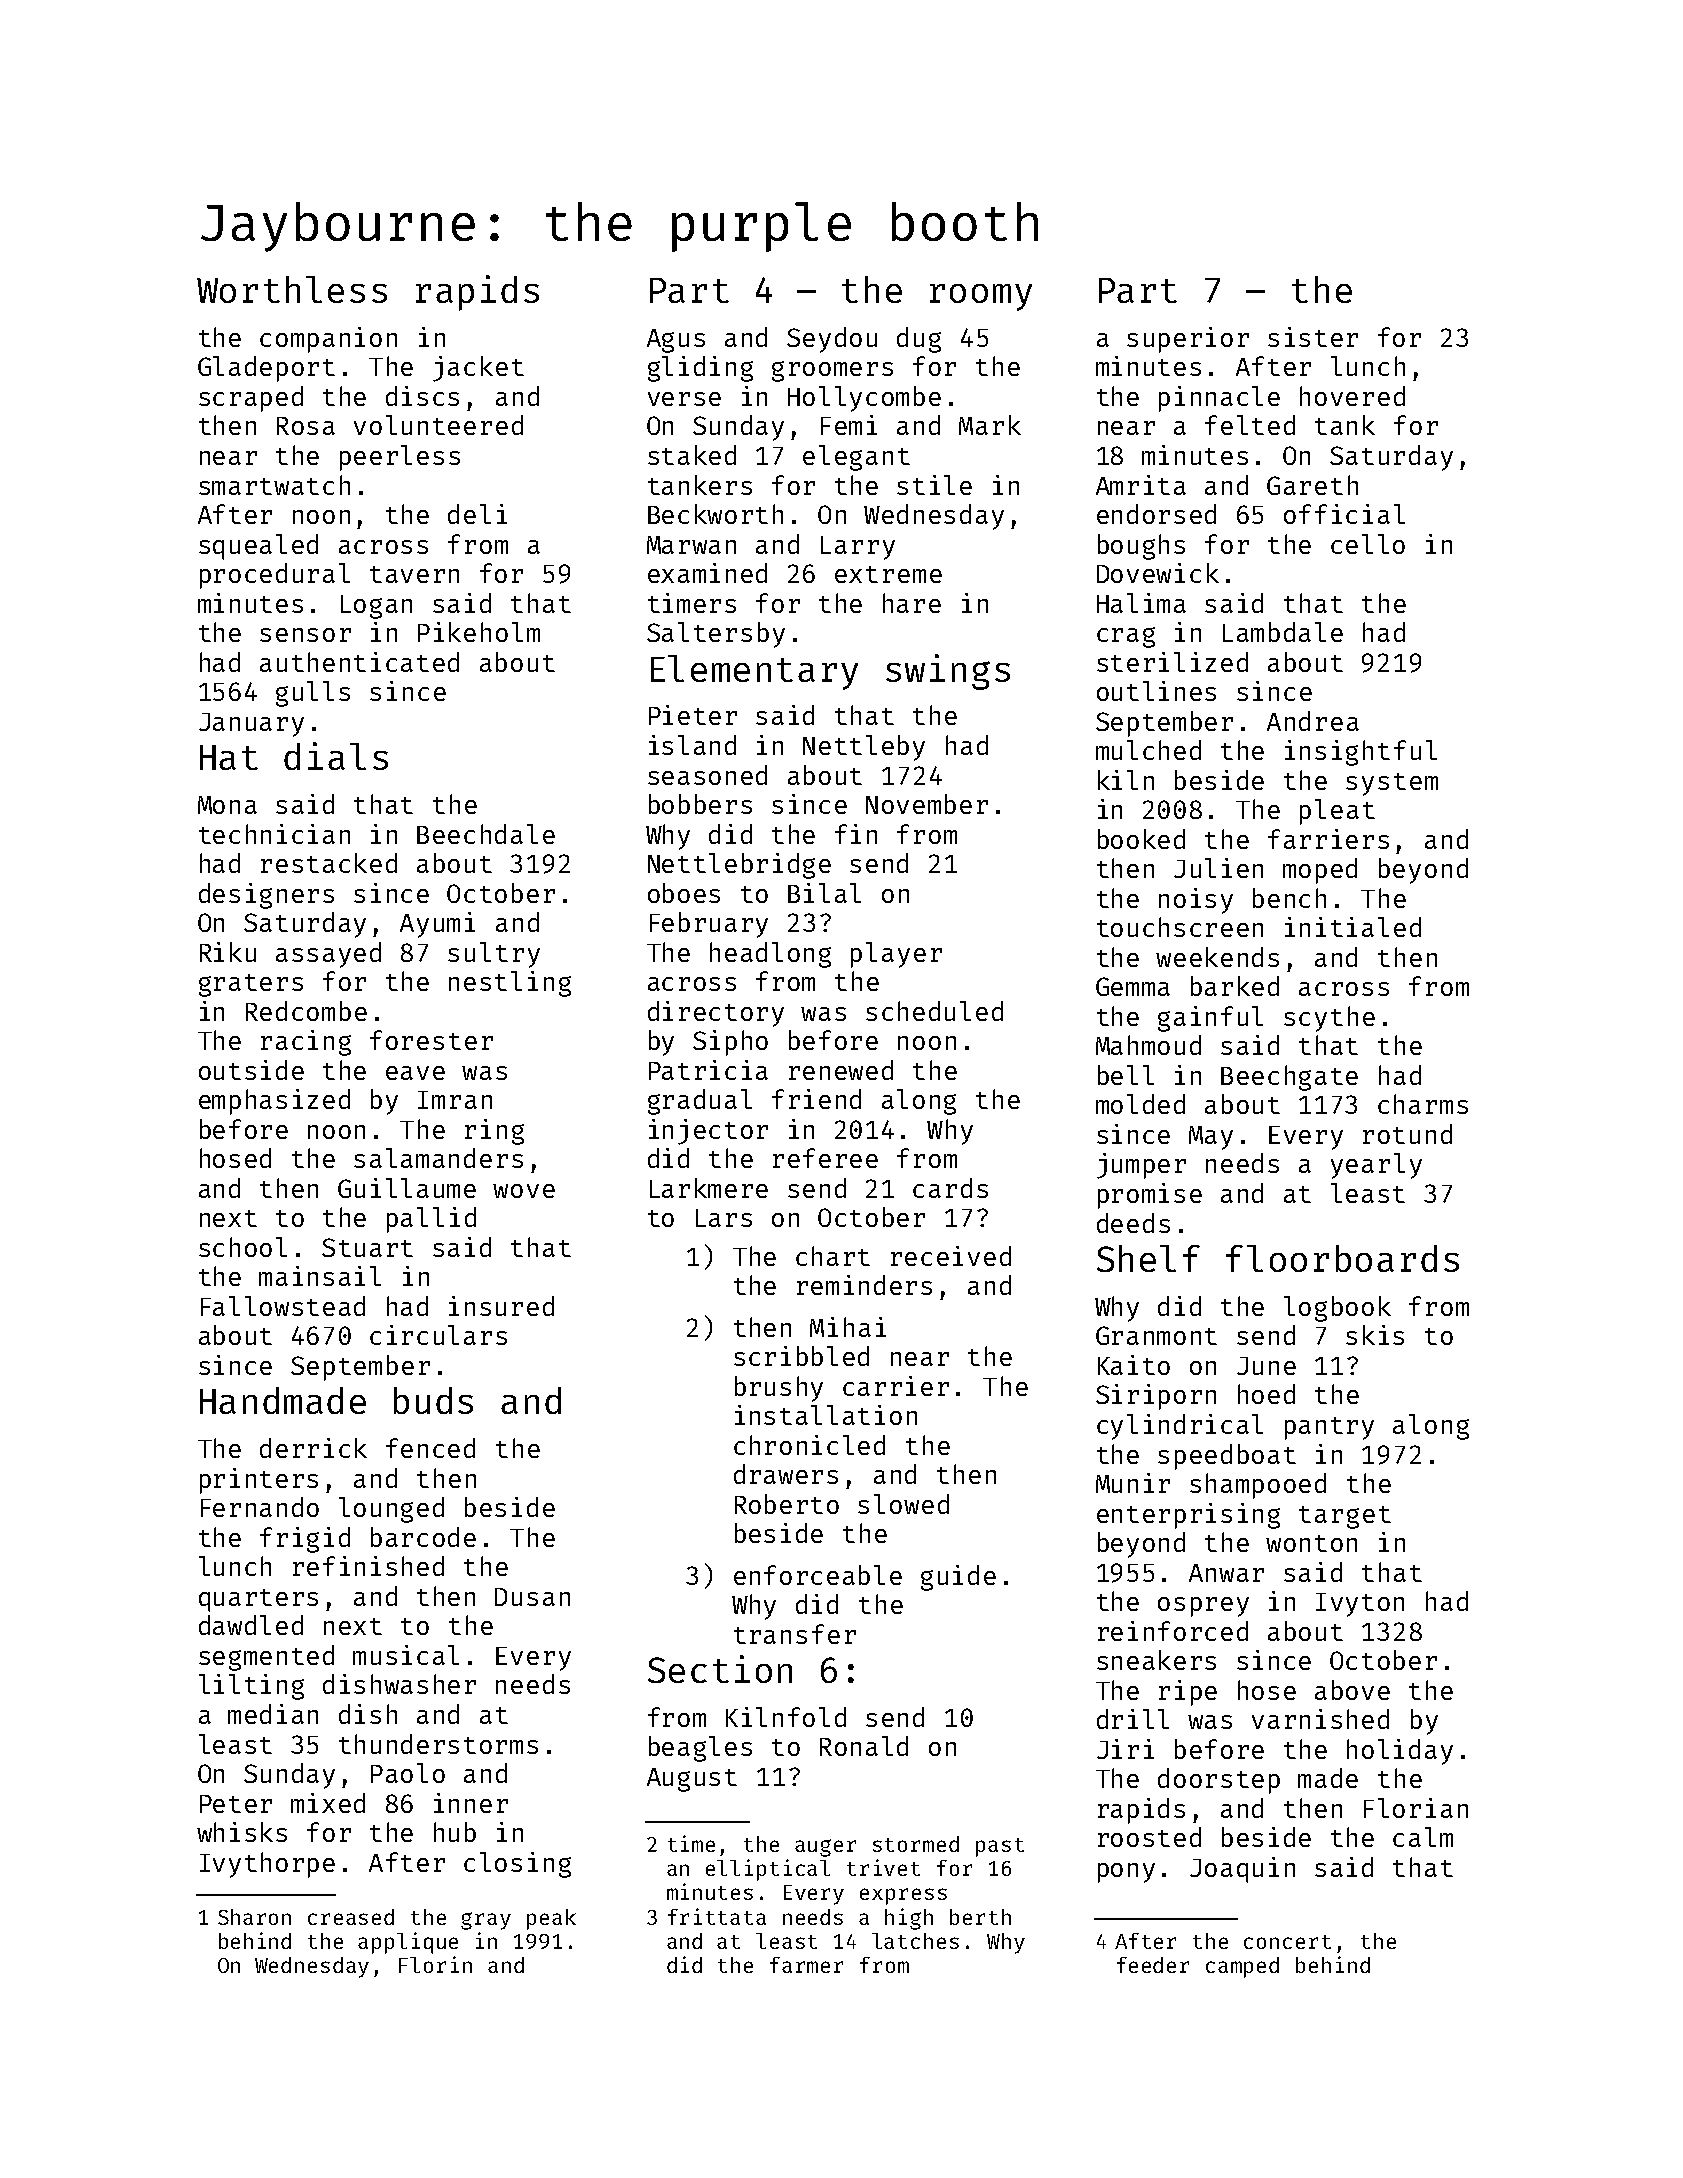  Describe the element at coordinates (376, 607) in the image. I see `Logan` at that location.
